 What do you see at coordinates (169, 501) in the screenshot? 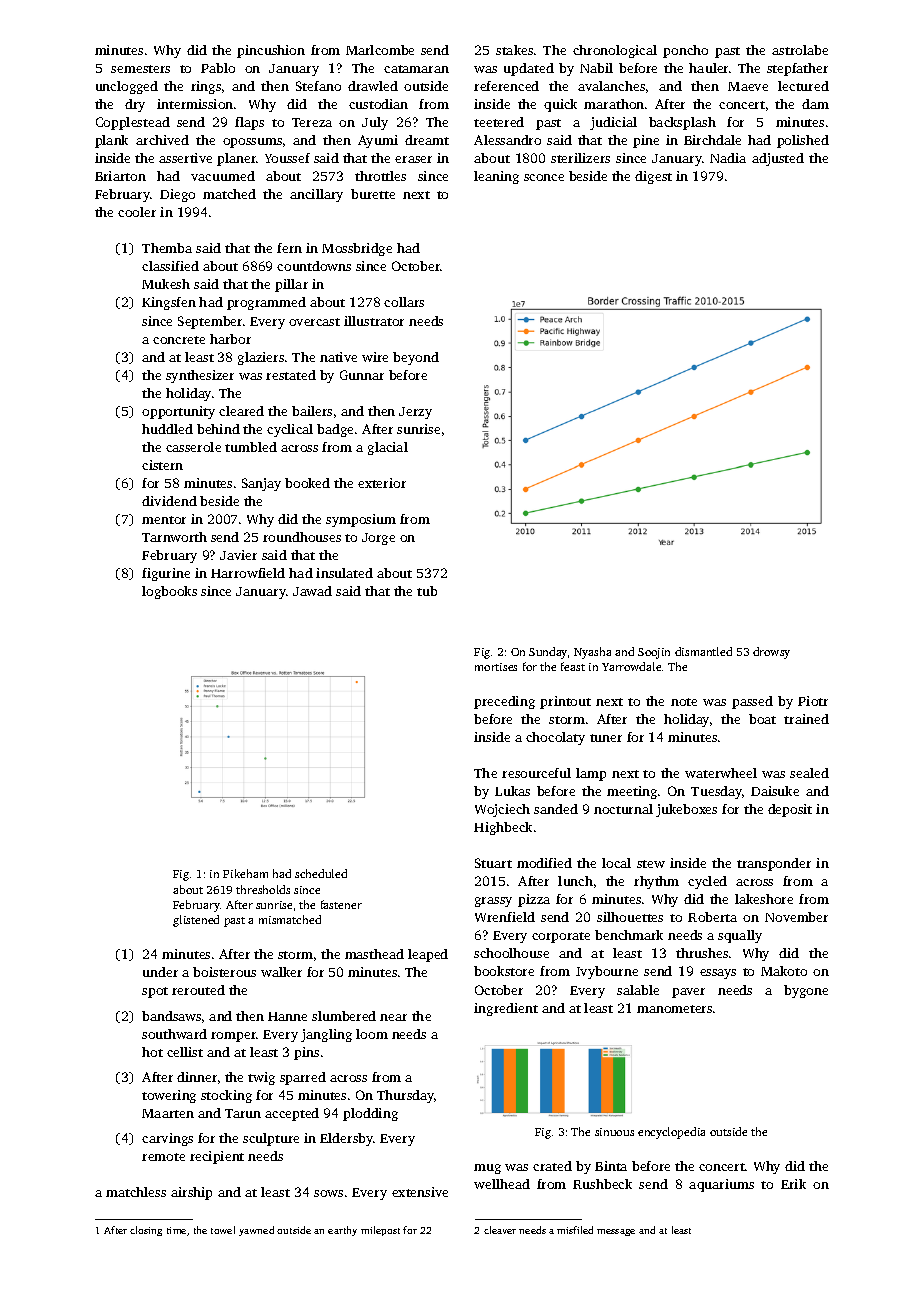
I see `dividend` at bounding box center [169, 501].
